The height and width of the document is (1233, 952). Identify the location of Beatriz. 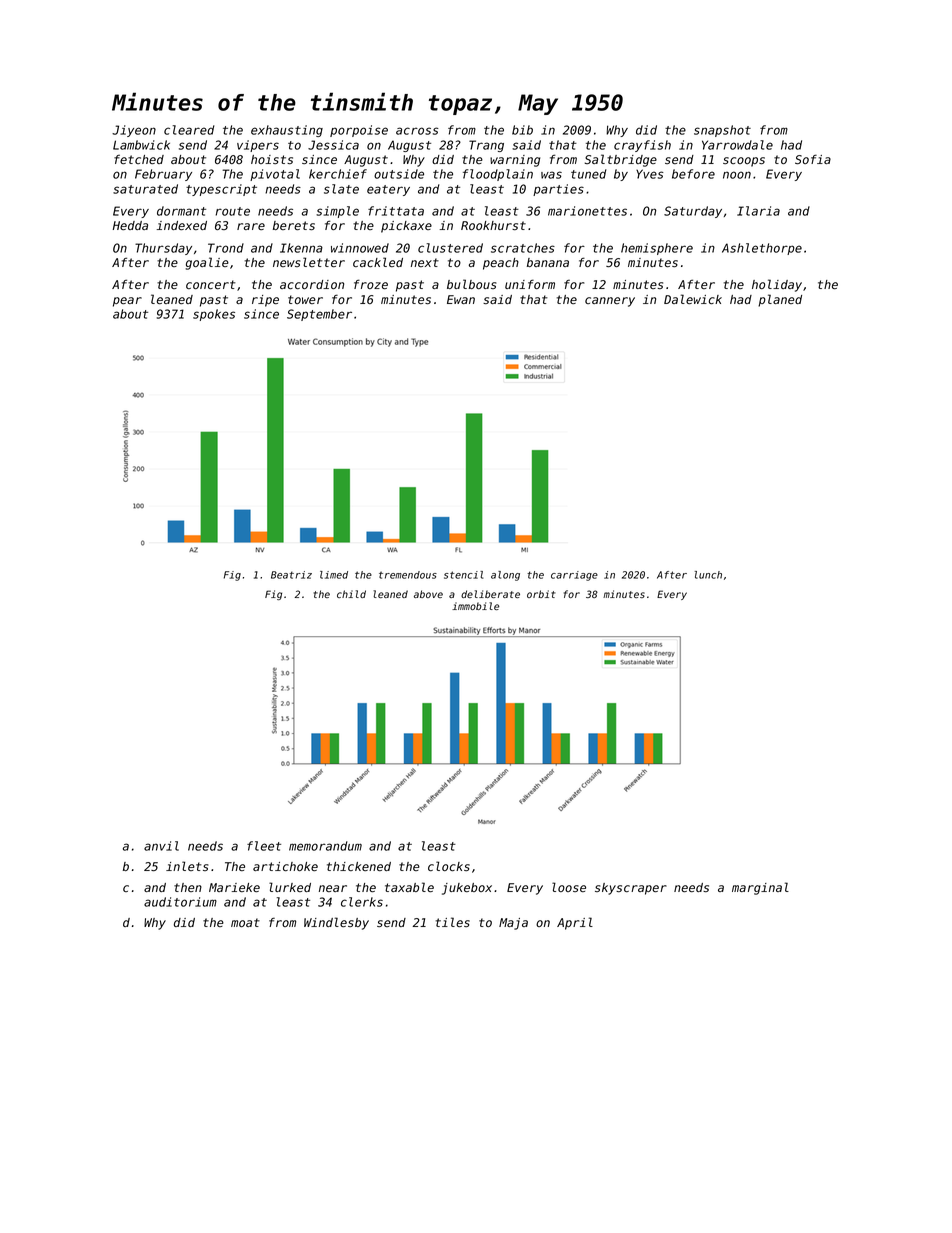
(291, 575).
